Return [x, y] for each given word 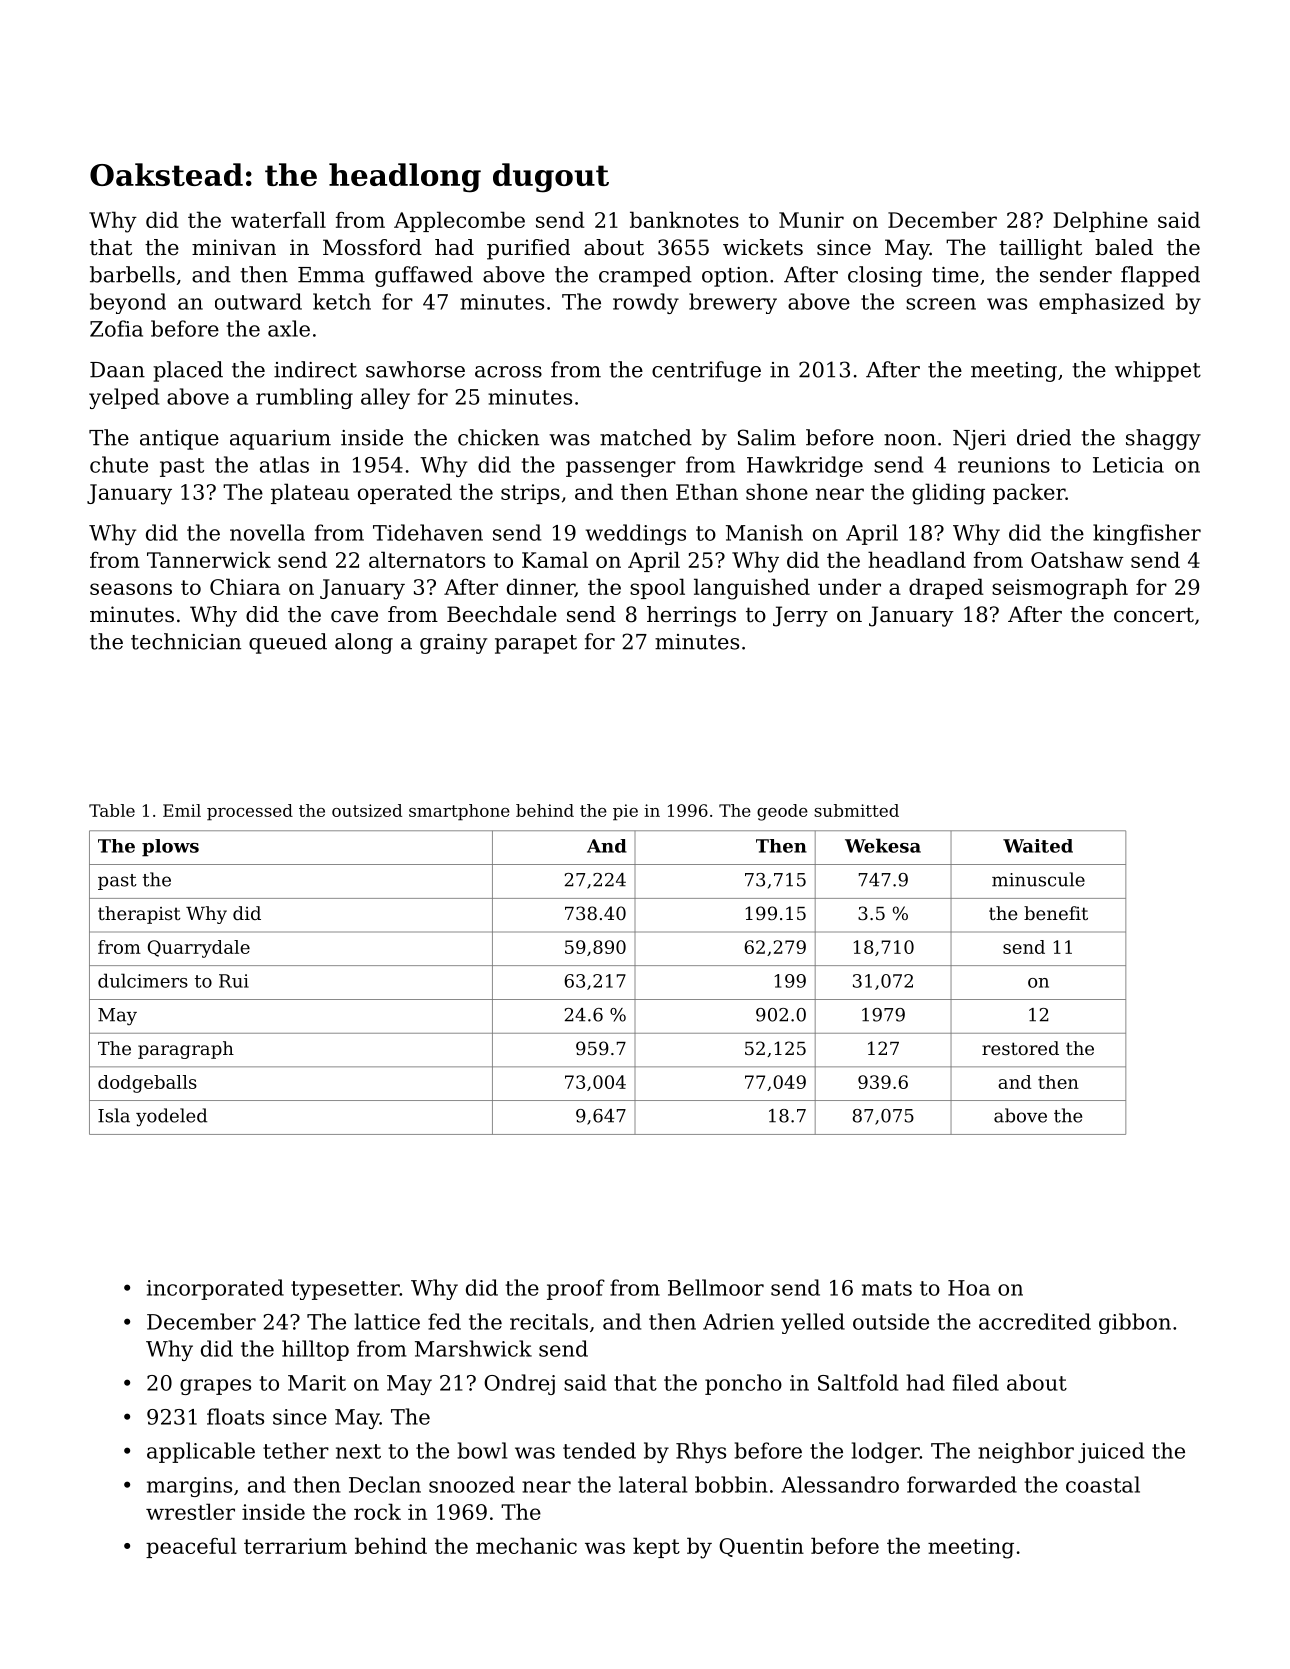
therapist [139, 915]
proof [576, 1289]
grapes [215, 1387]
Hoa [969, 1288]
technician [186, 641]
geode [782, 812]
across [508, 372]
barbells [132, 274]
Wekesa [883, 845]
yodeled [171, 1117]
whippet [1158, 371]
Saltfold [858, 1382]
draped [946, 588]
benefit [1056, 913]
